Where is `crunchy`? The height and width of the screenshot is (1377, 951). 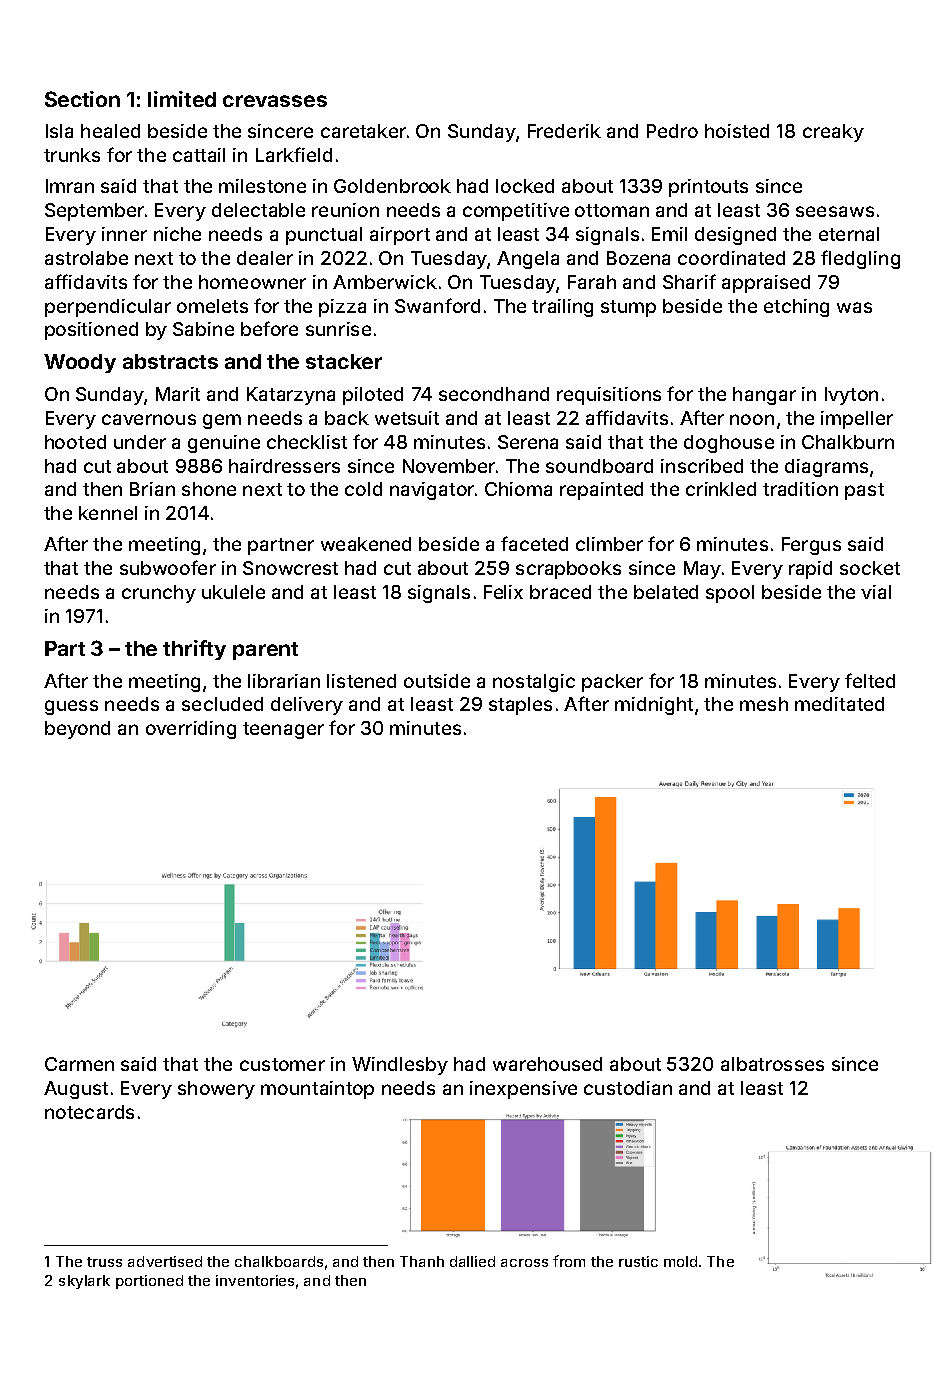 crunchy is located at coordinates (159, 594).
